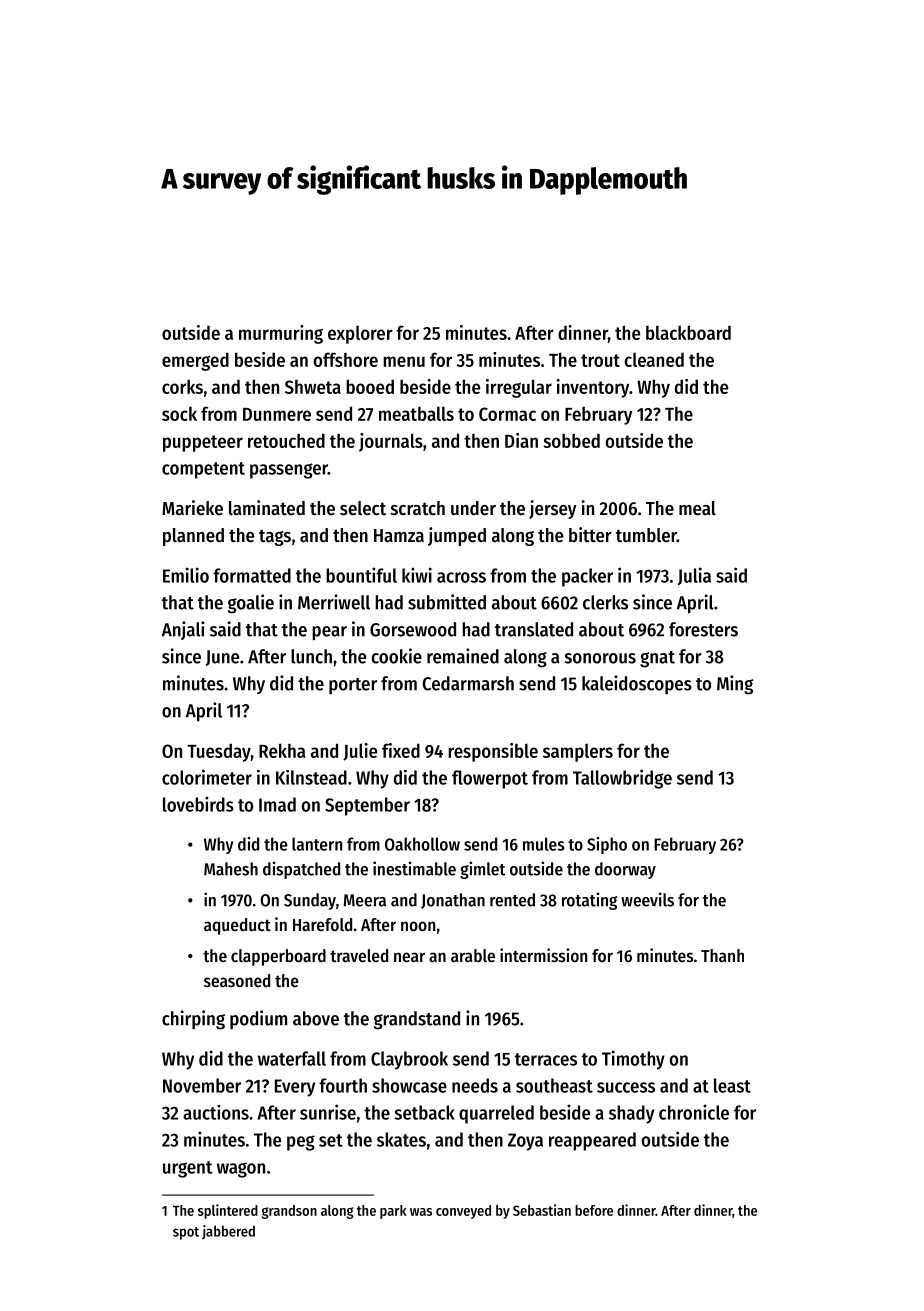  I want to click on jabbered, so click(228, 1232).
